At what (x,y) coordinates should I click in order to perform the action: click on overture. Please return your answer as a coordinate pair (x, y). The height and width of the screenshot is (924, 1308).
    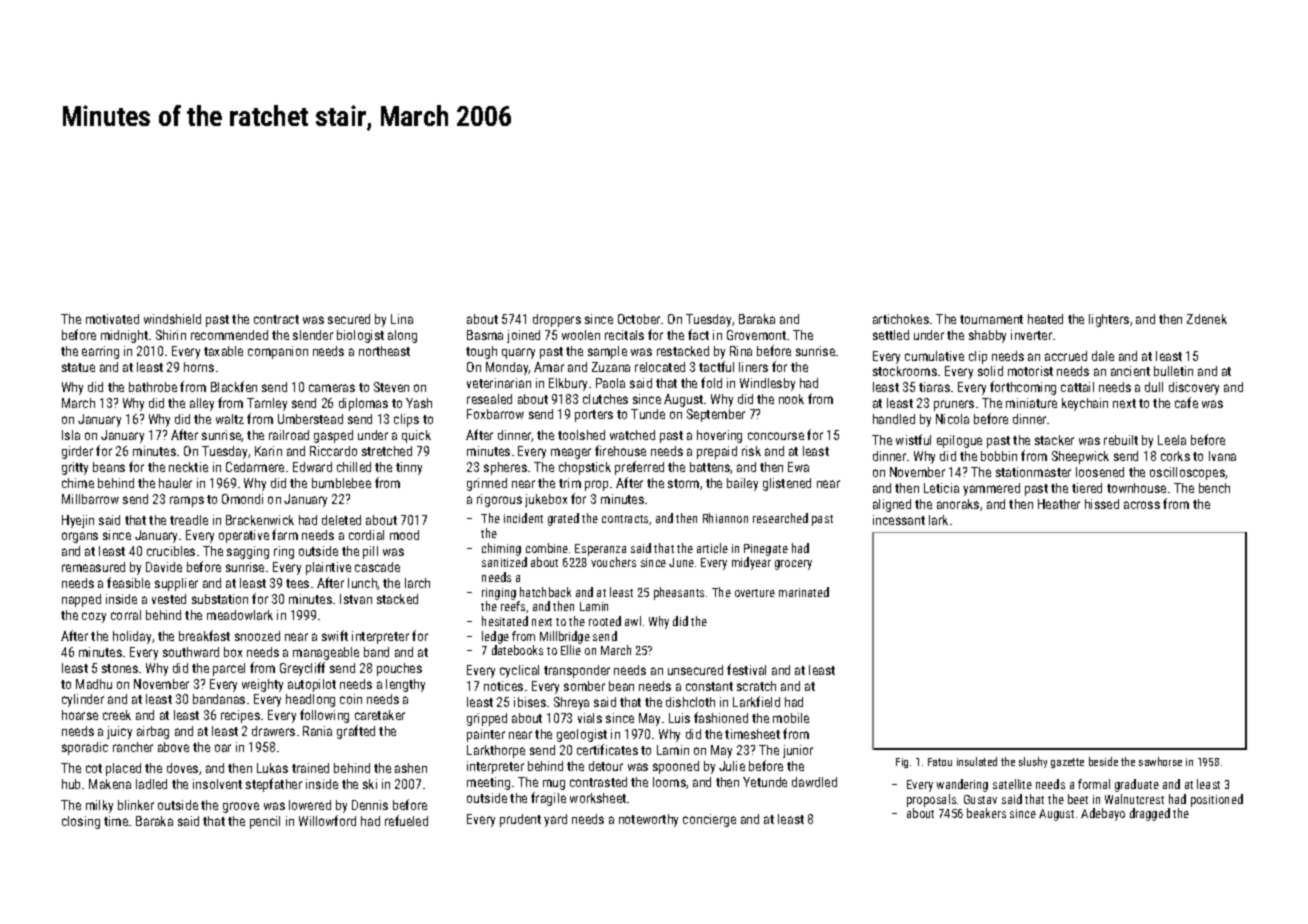
    Looking at the image, I should click on (755, 593).
